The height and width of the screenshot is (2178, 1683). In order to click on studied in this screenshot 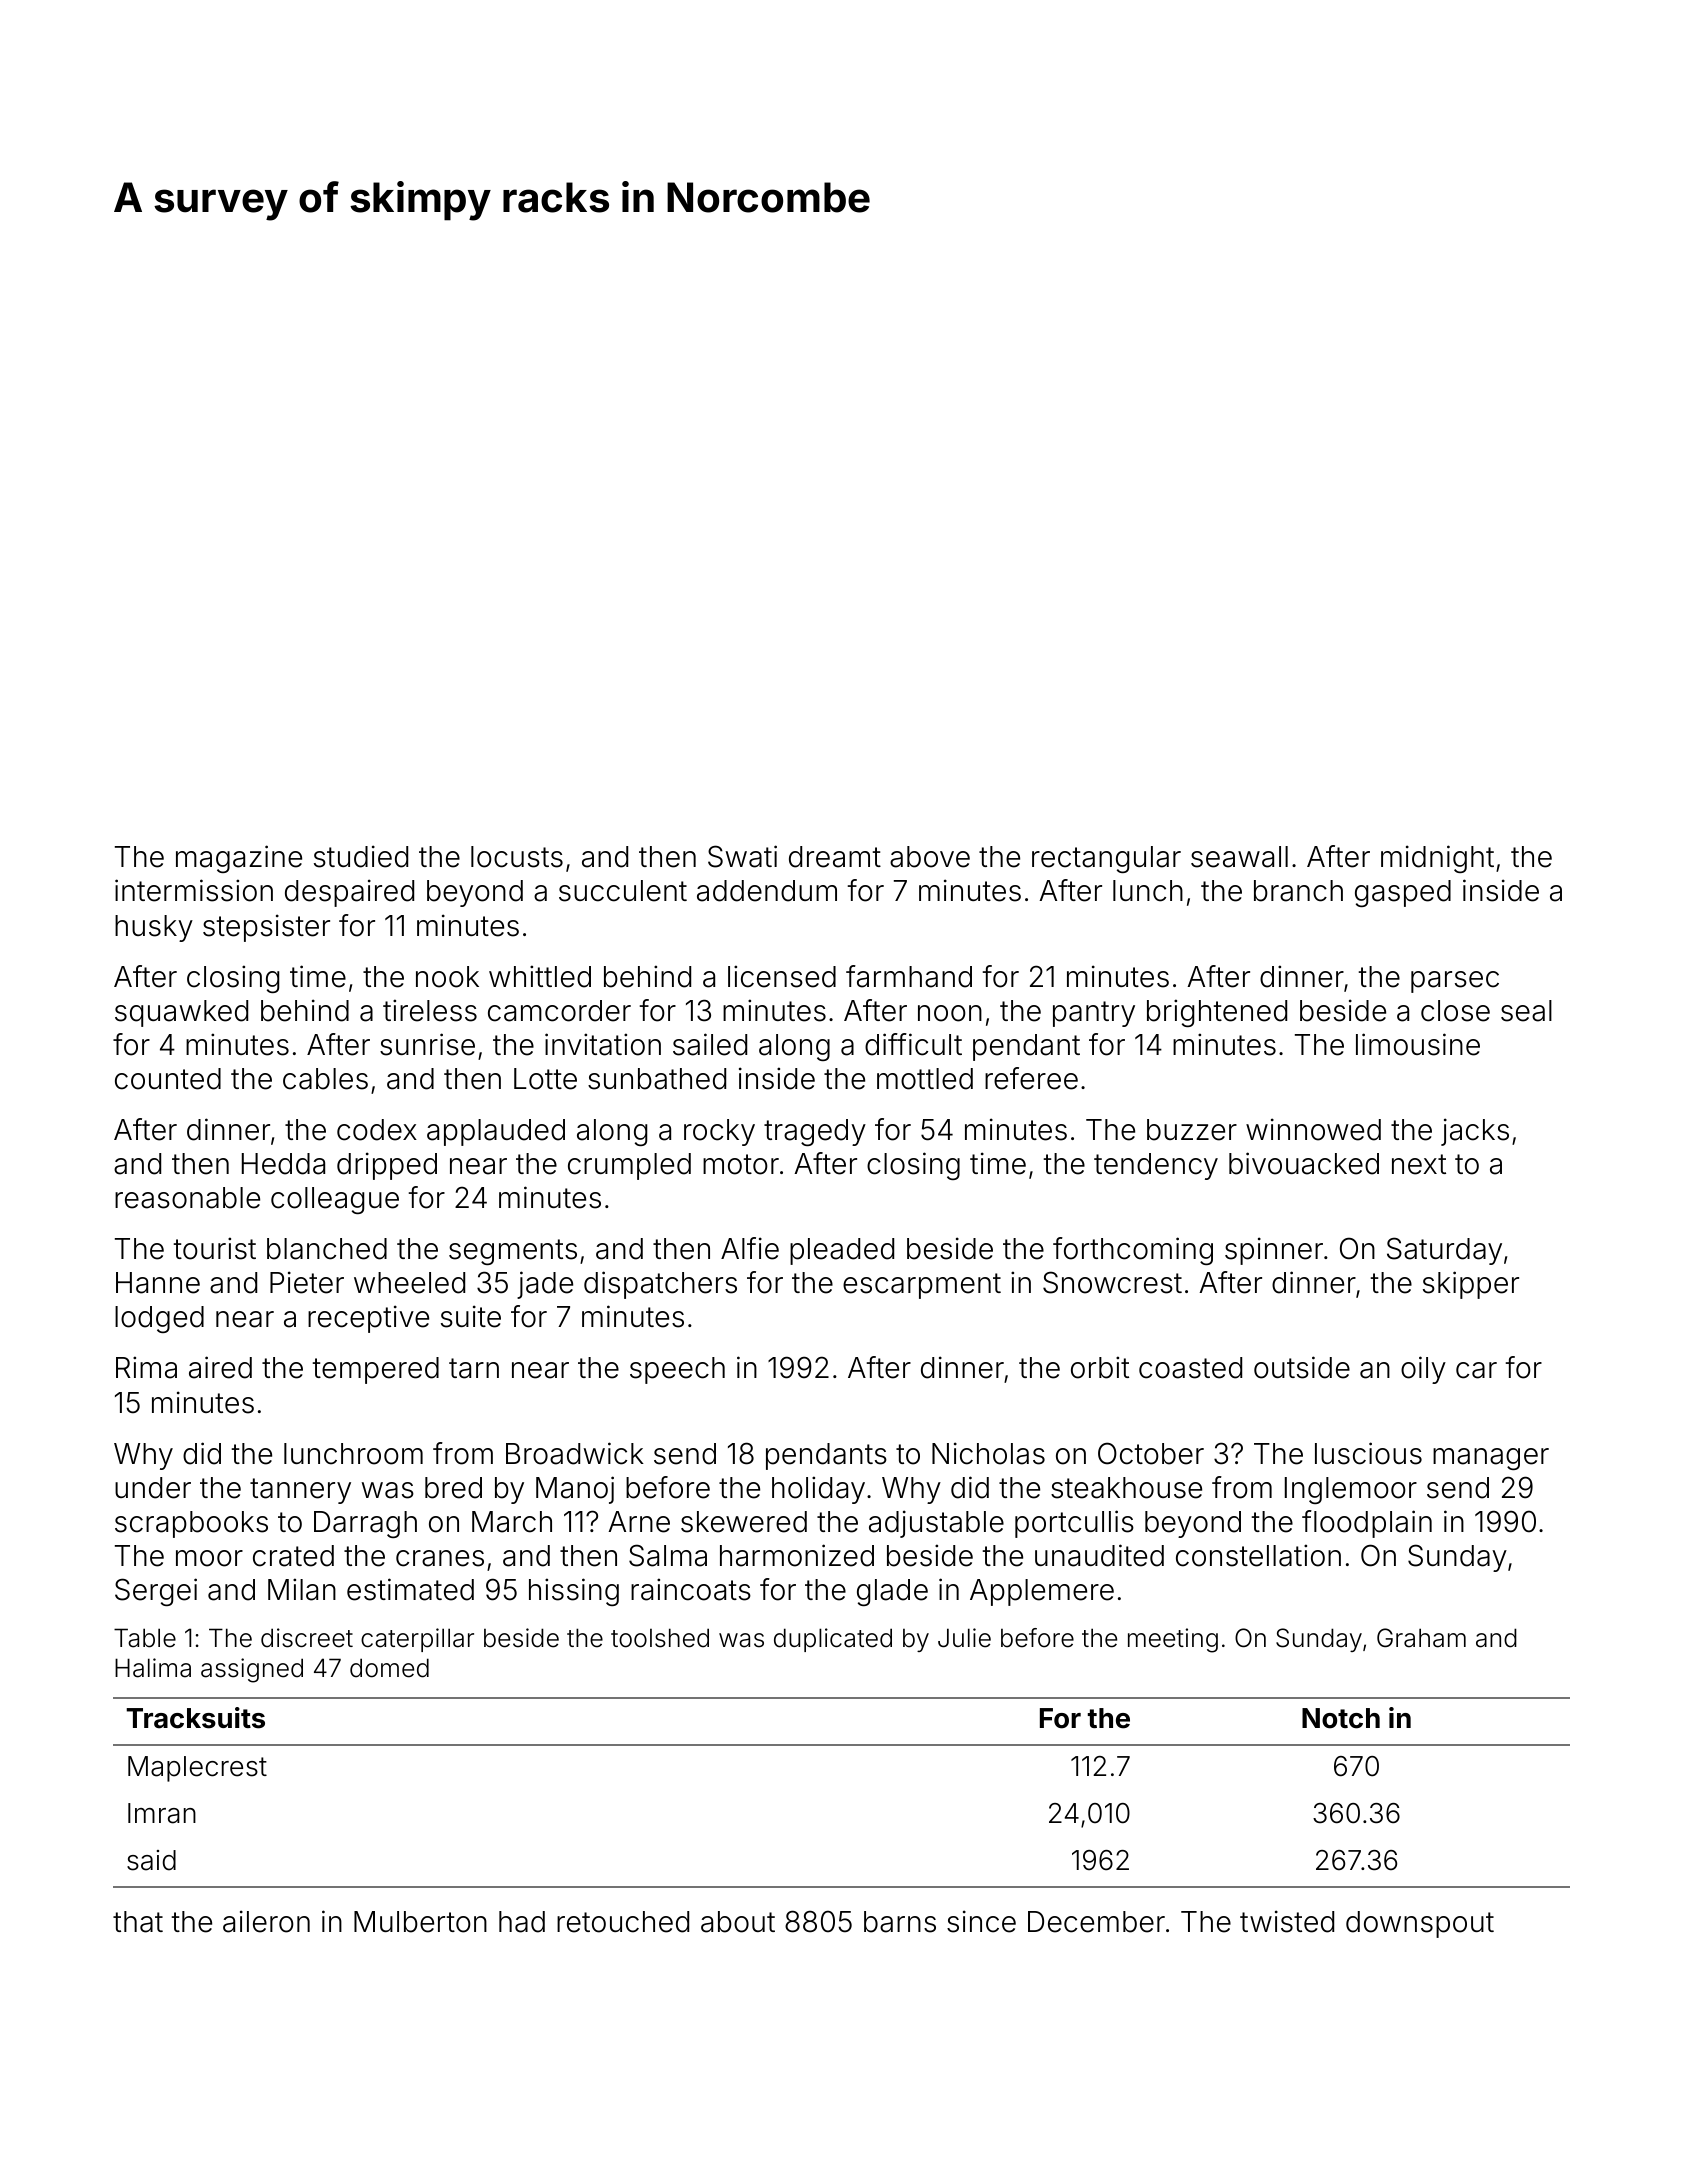, I will do `click(361, 856)`.
